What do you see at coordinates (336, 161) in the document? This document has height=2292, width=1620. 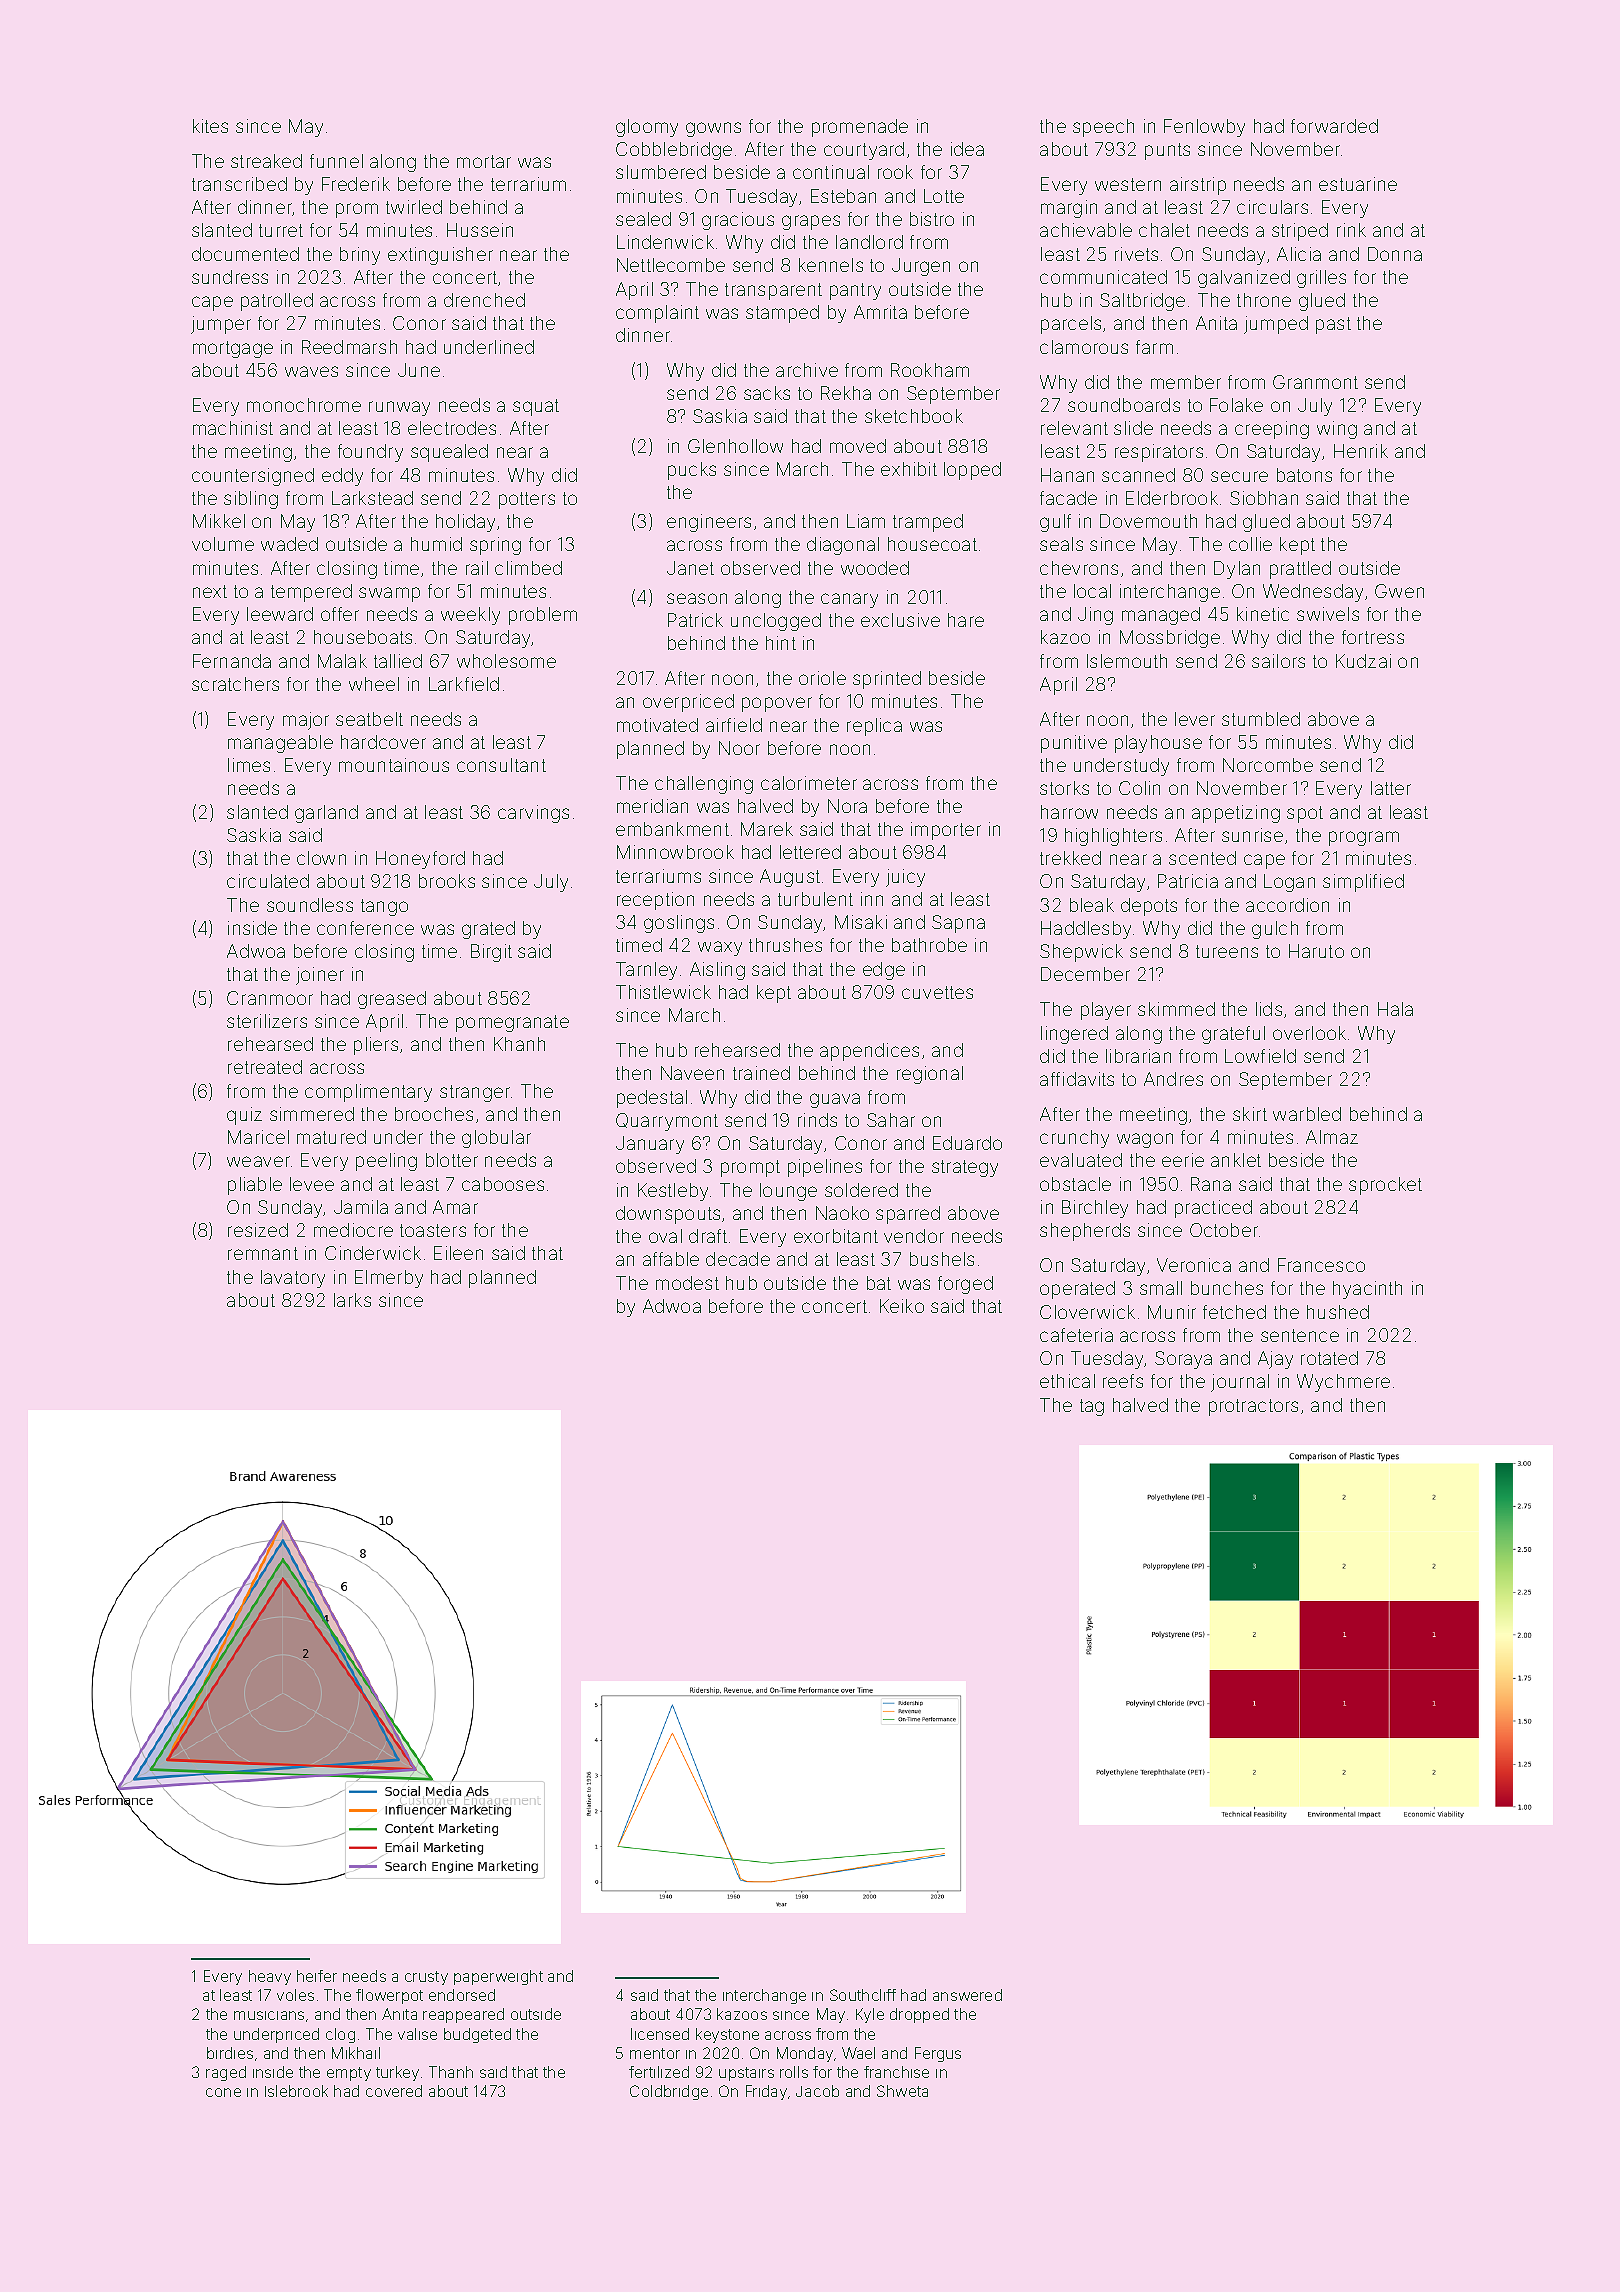 I see `funnel` at bounding box center [336, 161].
